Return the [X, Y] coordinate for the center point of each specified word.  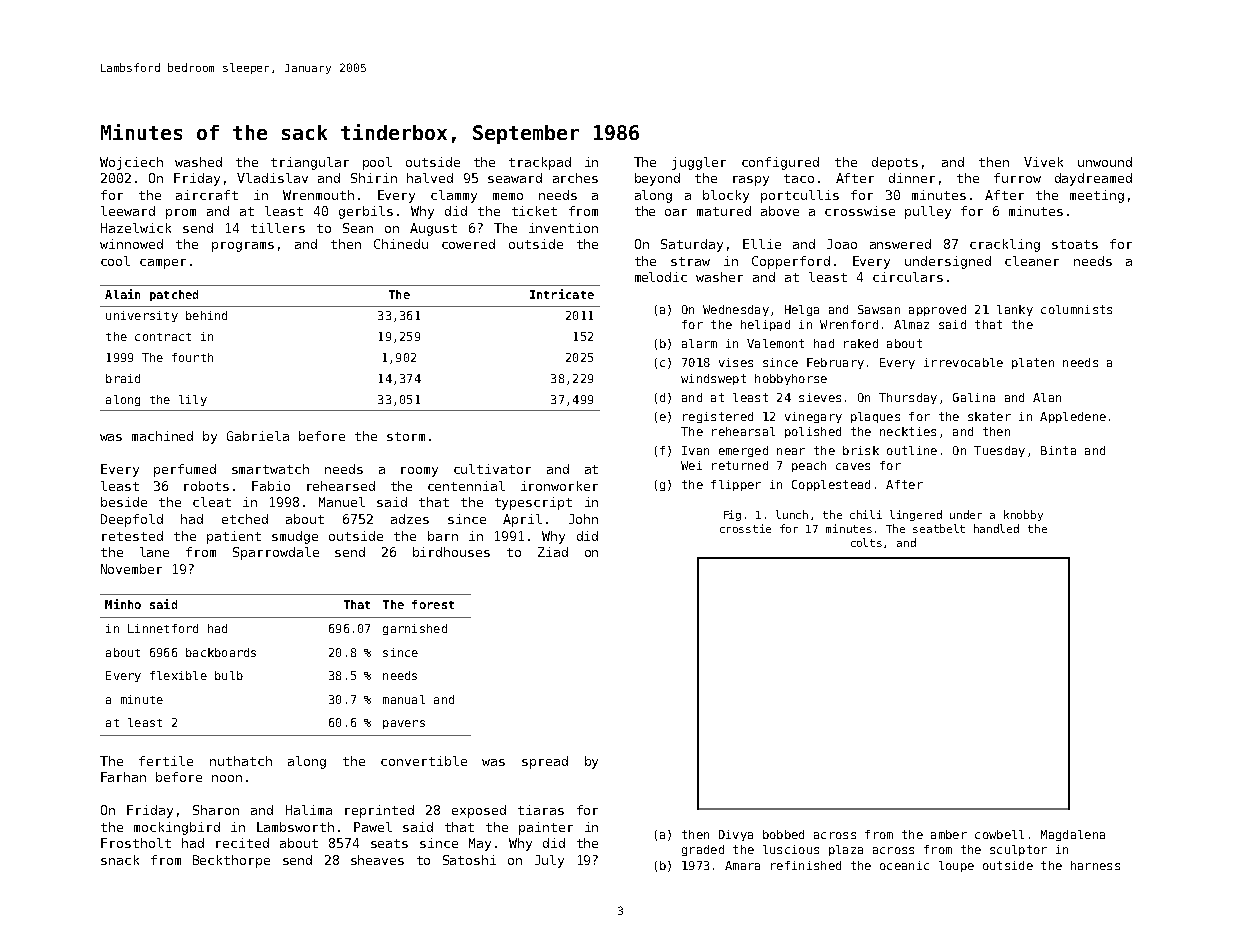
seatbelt [939, 528]
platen [1033, 363]
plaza [846, 850]
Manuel [342, 502]
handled [996, 528]
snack [120, 860]
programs [243, 247]
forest [433, 604]
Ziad [553, 552]
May [480, 844]
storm [406, 436]
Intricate [562, 294]
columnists [1076, 309]
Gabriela [258, 436]
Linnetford [163, 628]
